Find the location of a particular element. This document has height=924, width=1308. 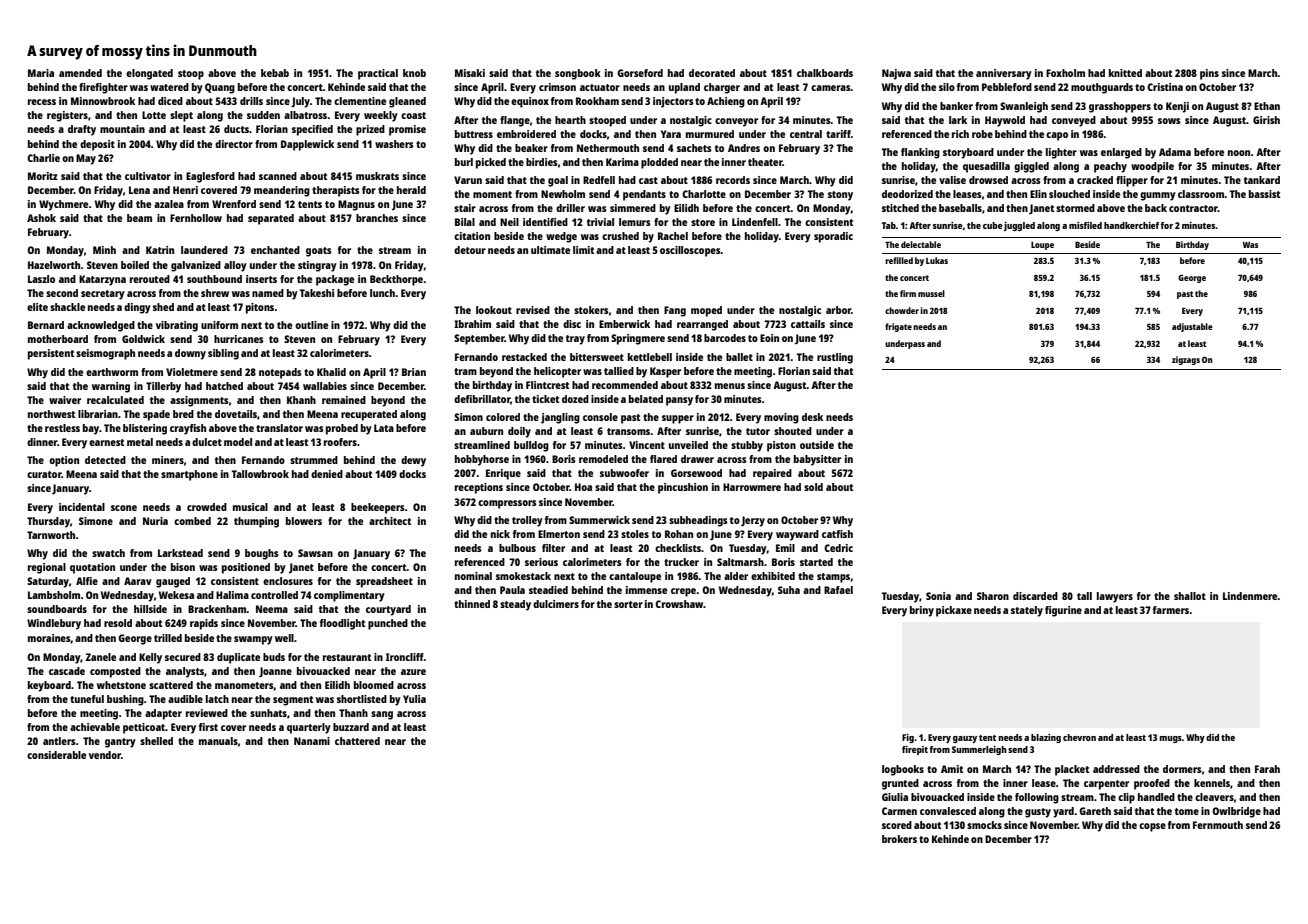

Maria is located at coordinates (41, 73).
